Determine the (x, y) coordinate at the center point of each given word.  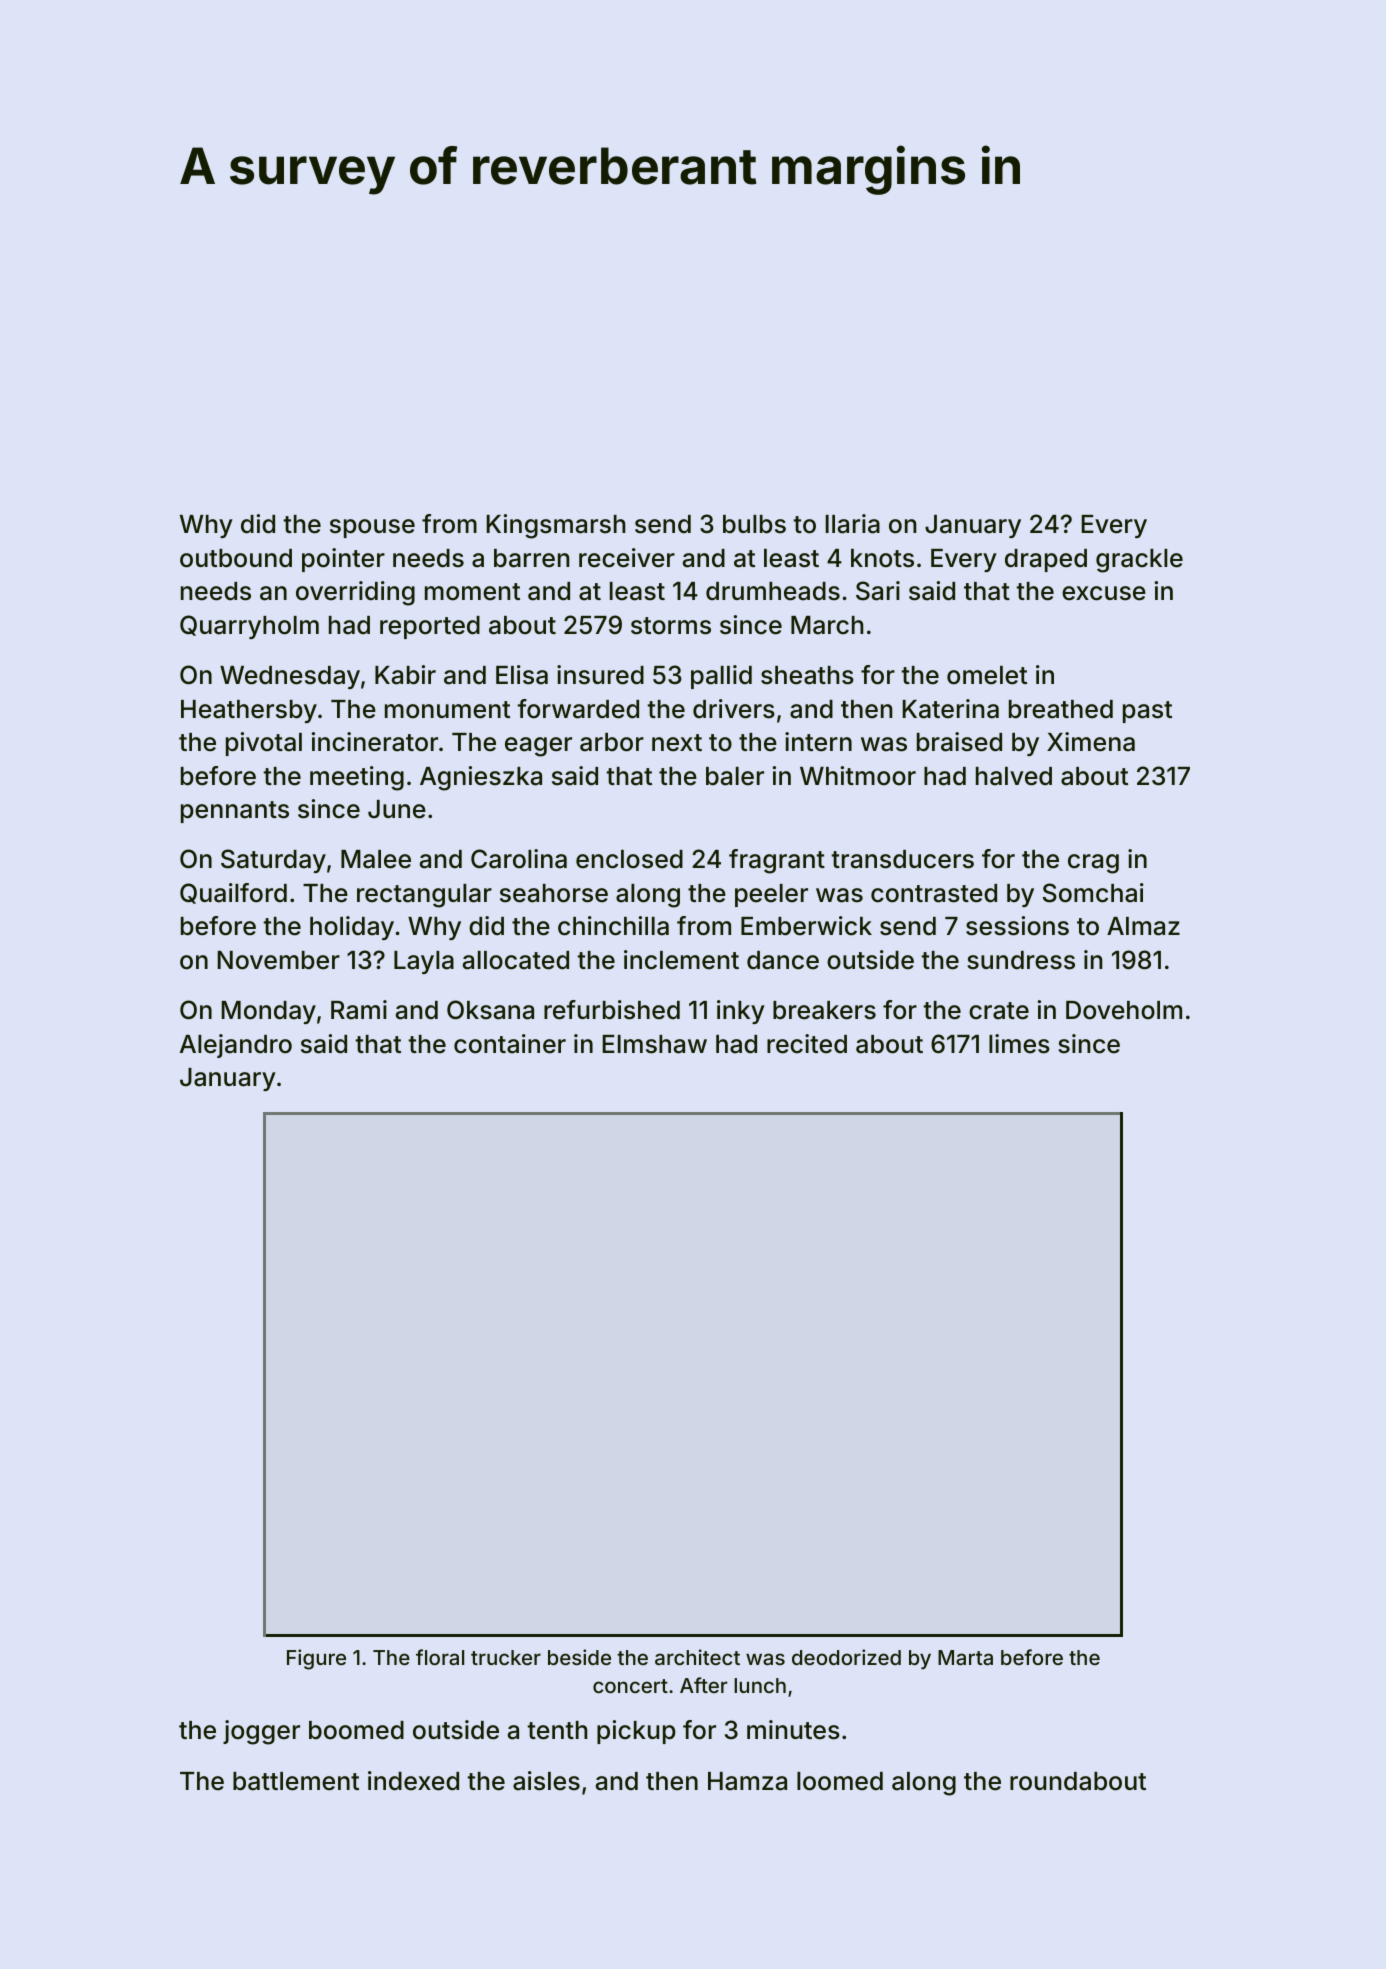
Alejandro (236, 1046)
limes (1019, 1044)
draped (1046, 560)
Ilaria (853, 524)
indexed (413, 1781)
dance (783, 960)
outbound (236, 558)
